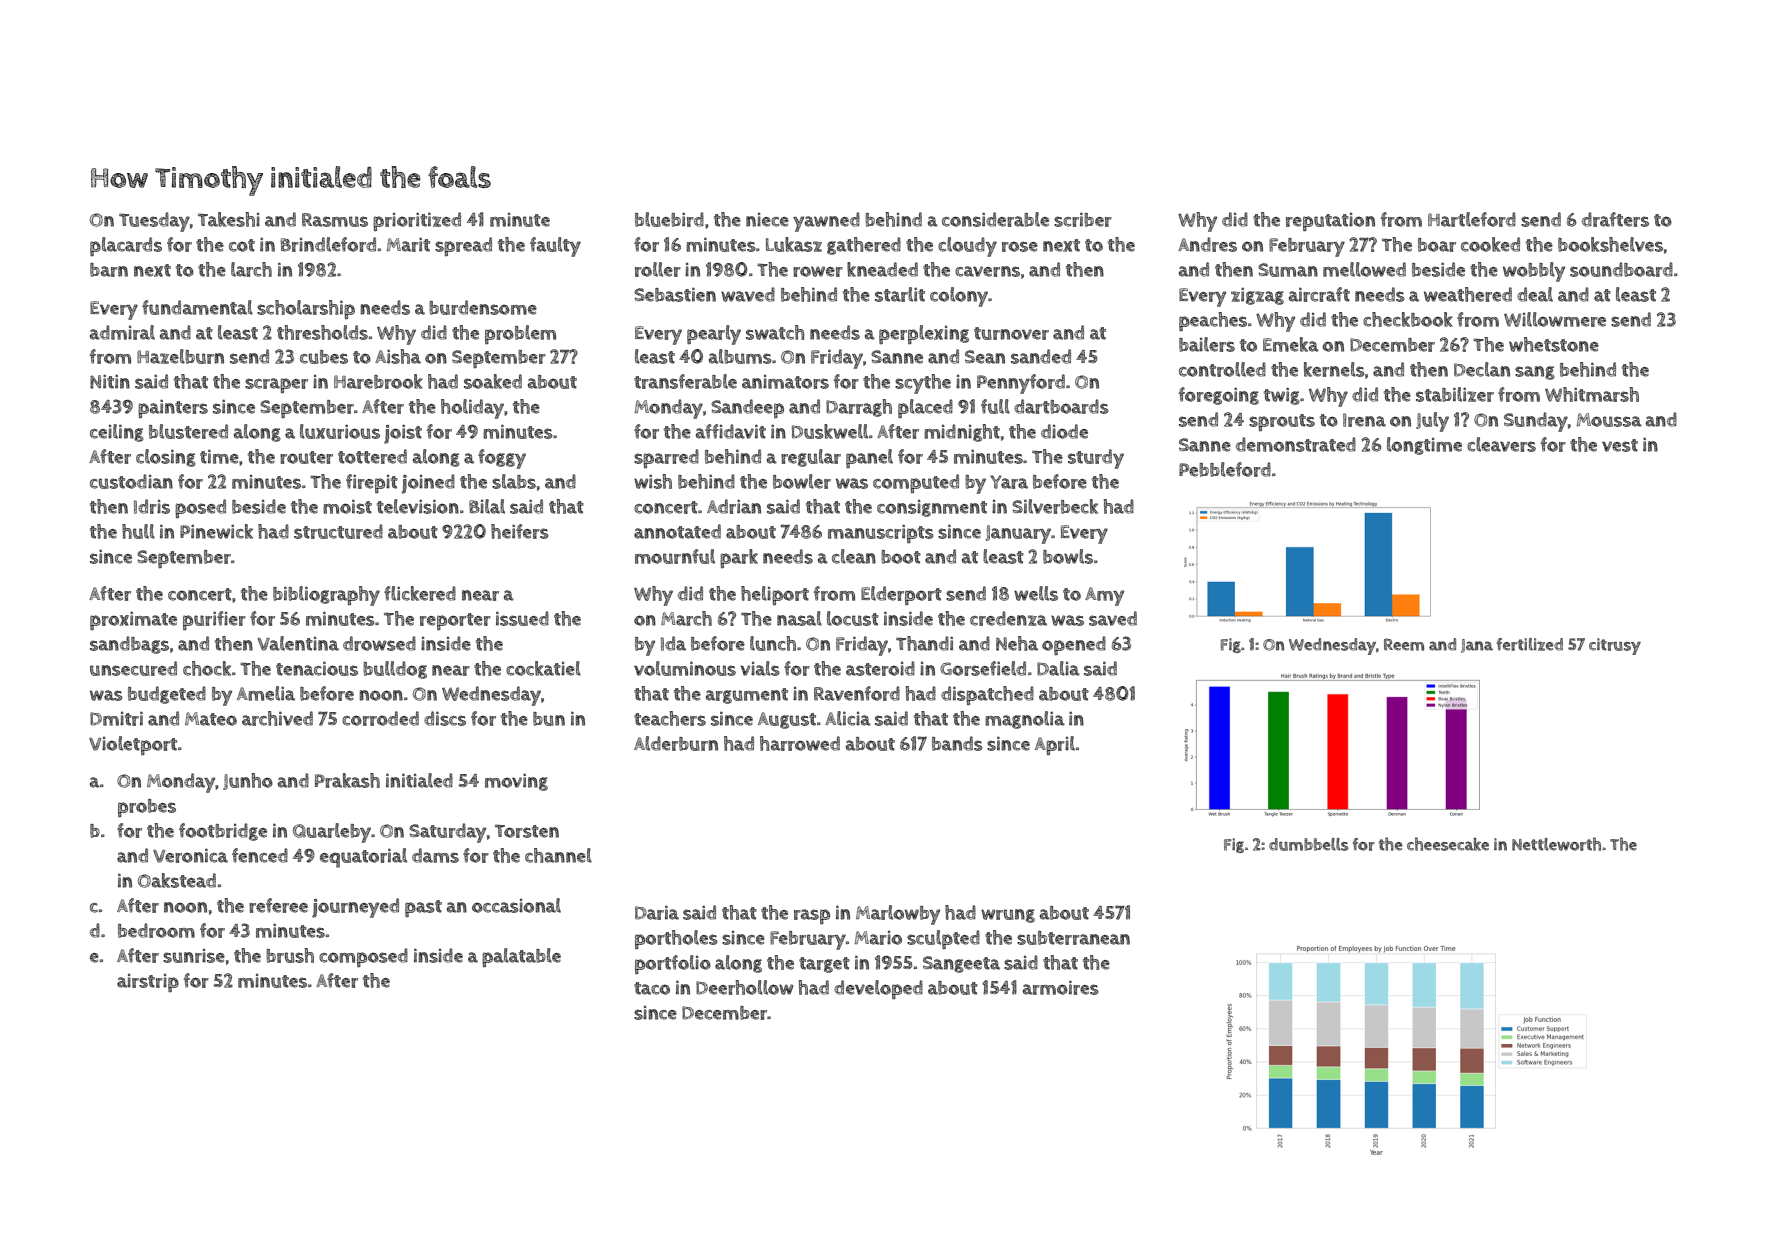 Image resolution: width=1772 pixels, height=1253 pixels. Describe the element at coordinates (747, 408) in the document. I see `Sandeep` at that location.
